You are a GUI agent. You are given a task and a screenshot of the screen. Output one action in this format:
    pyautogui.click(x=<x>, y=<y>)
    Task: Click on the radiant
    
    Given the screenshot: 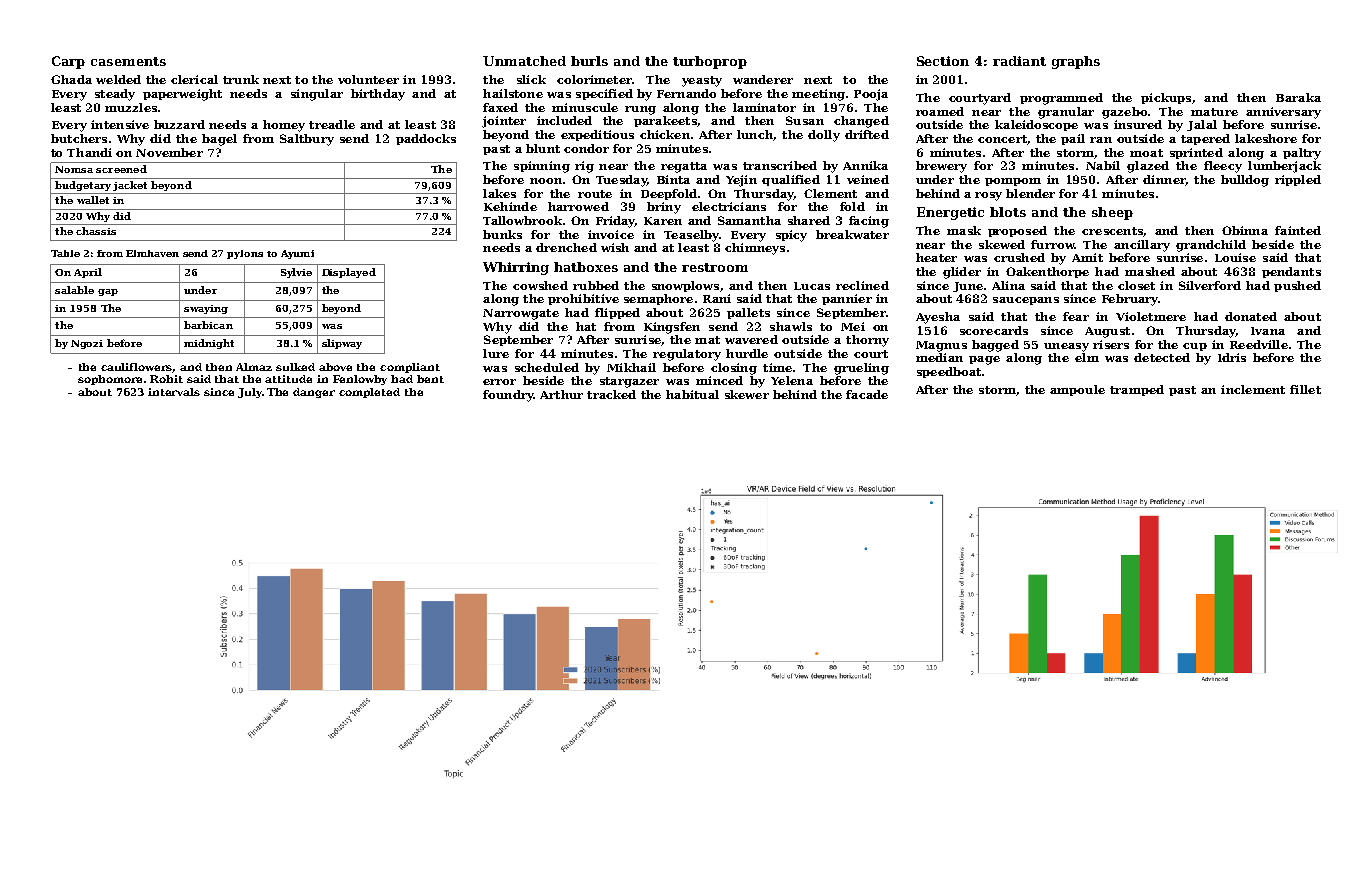 What is the action you would take?
    pyautogui.click(x=1019, y=61)
